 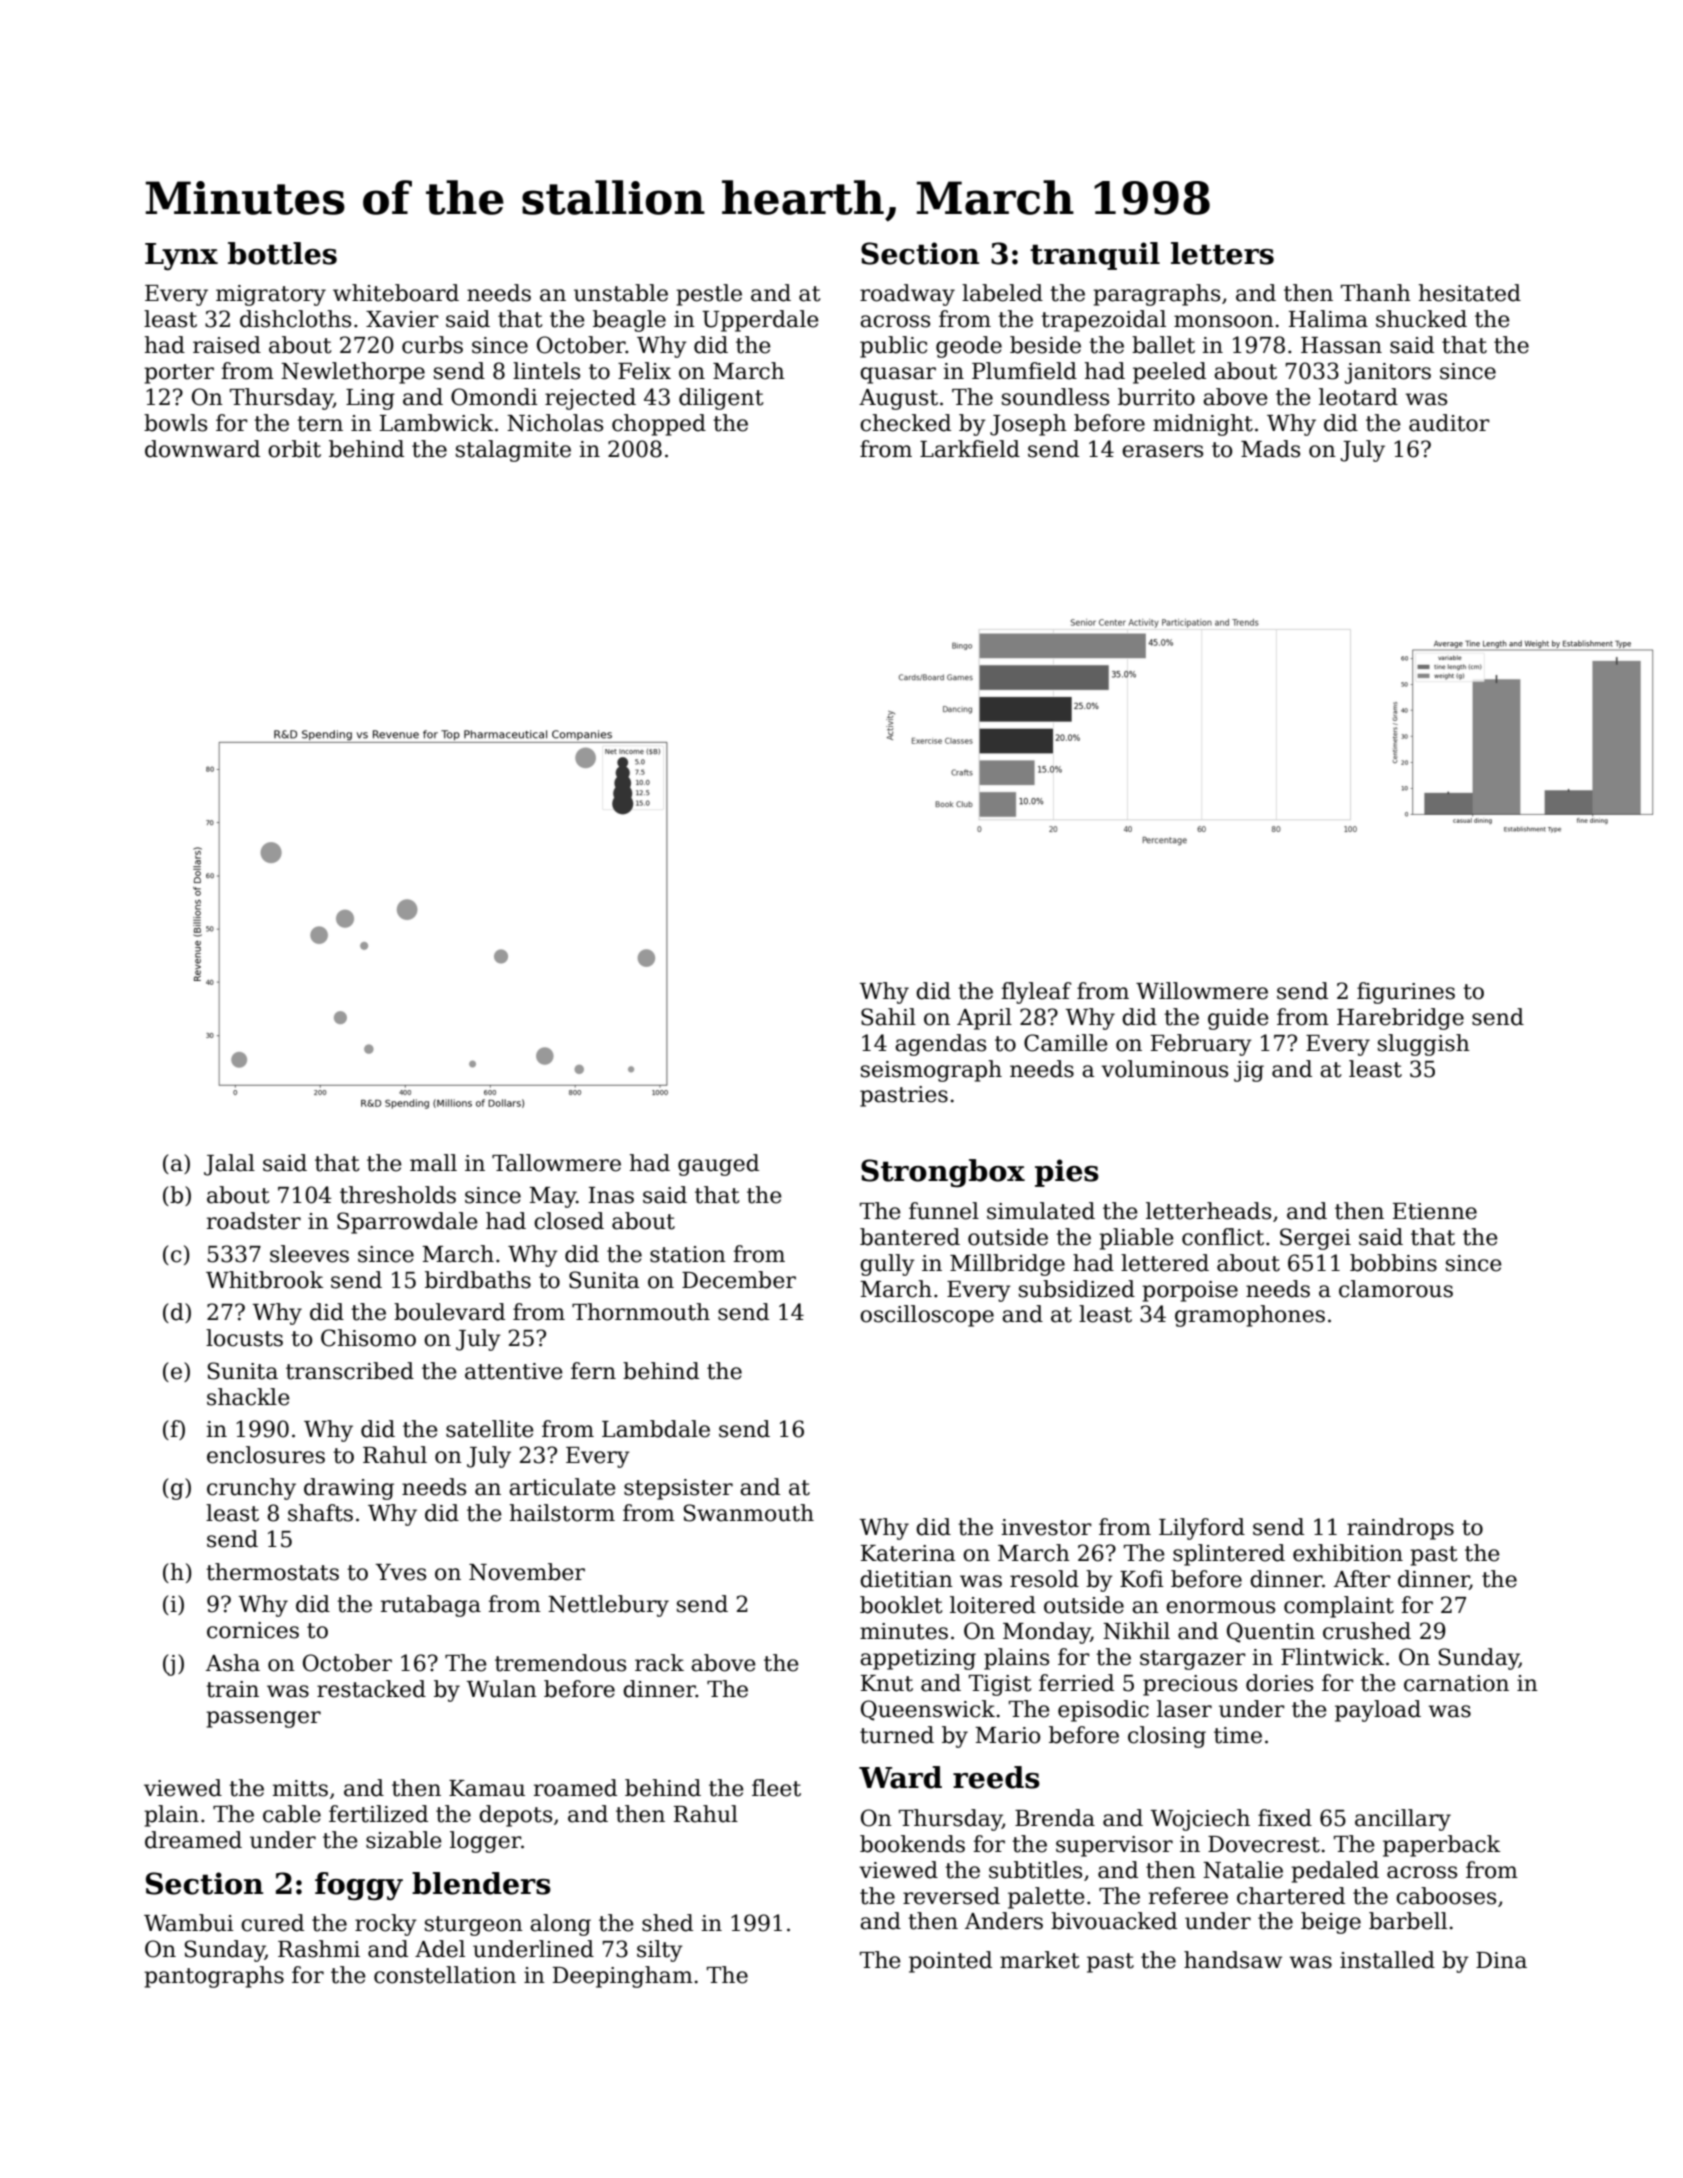 What do you see at coordinates (970, 449) in the image?
I see `Larkfield` at bounding box center [970, 449].
